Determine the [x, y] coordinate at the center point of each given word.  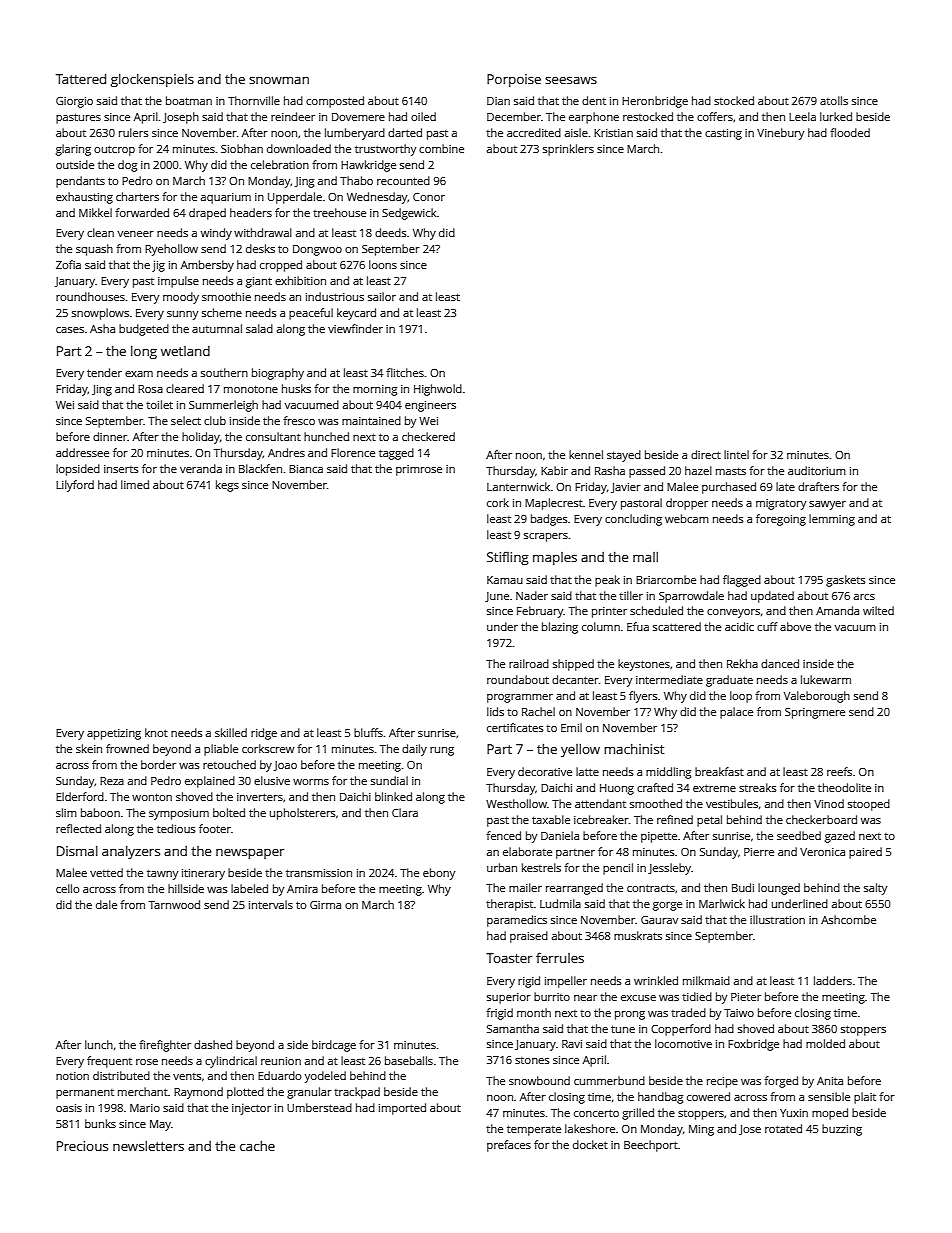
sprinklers [568, 150]
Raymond [198, 1093]
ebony [439, 874]
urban [502, 867]
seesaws [571, 80]
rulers [134, 132]
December [514, 116]
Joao [285, 766]
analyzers [131, 852]
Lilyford [75, 486]
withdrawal [263, 232]
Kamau [505, 580]
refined [675, 819]
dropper [687, 504]
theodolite [844, 787]
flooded [850, 132]
